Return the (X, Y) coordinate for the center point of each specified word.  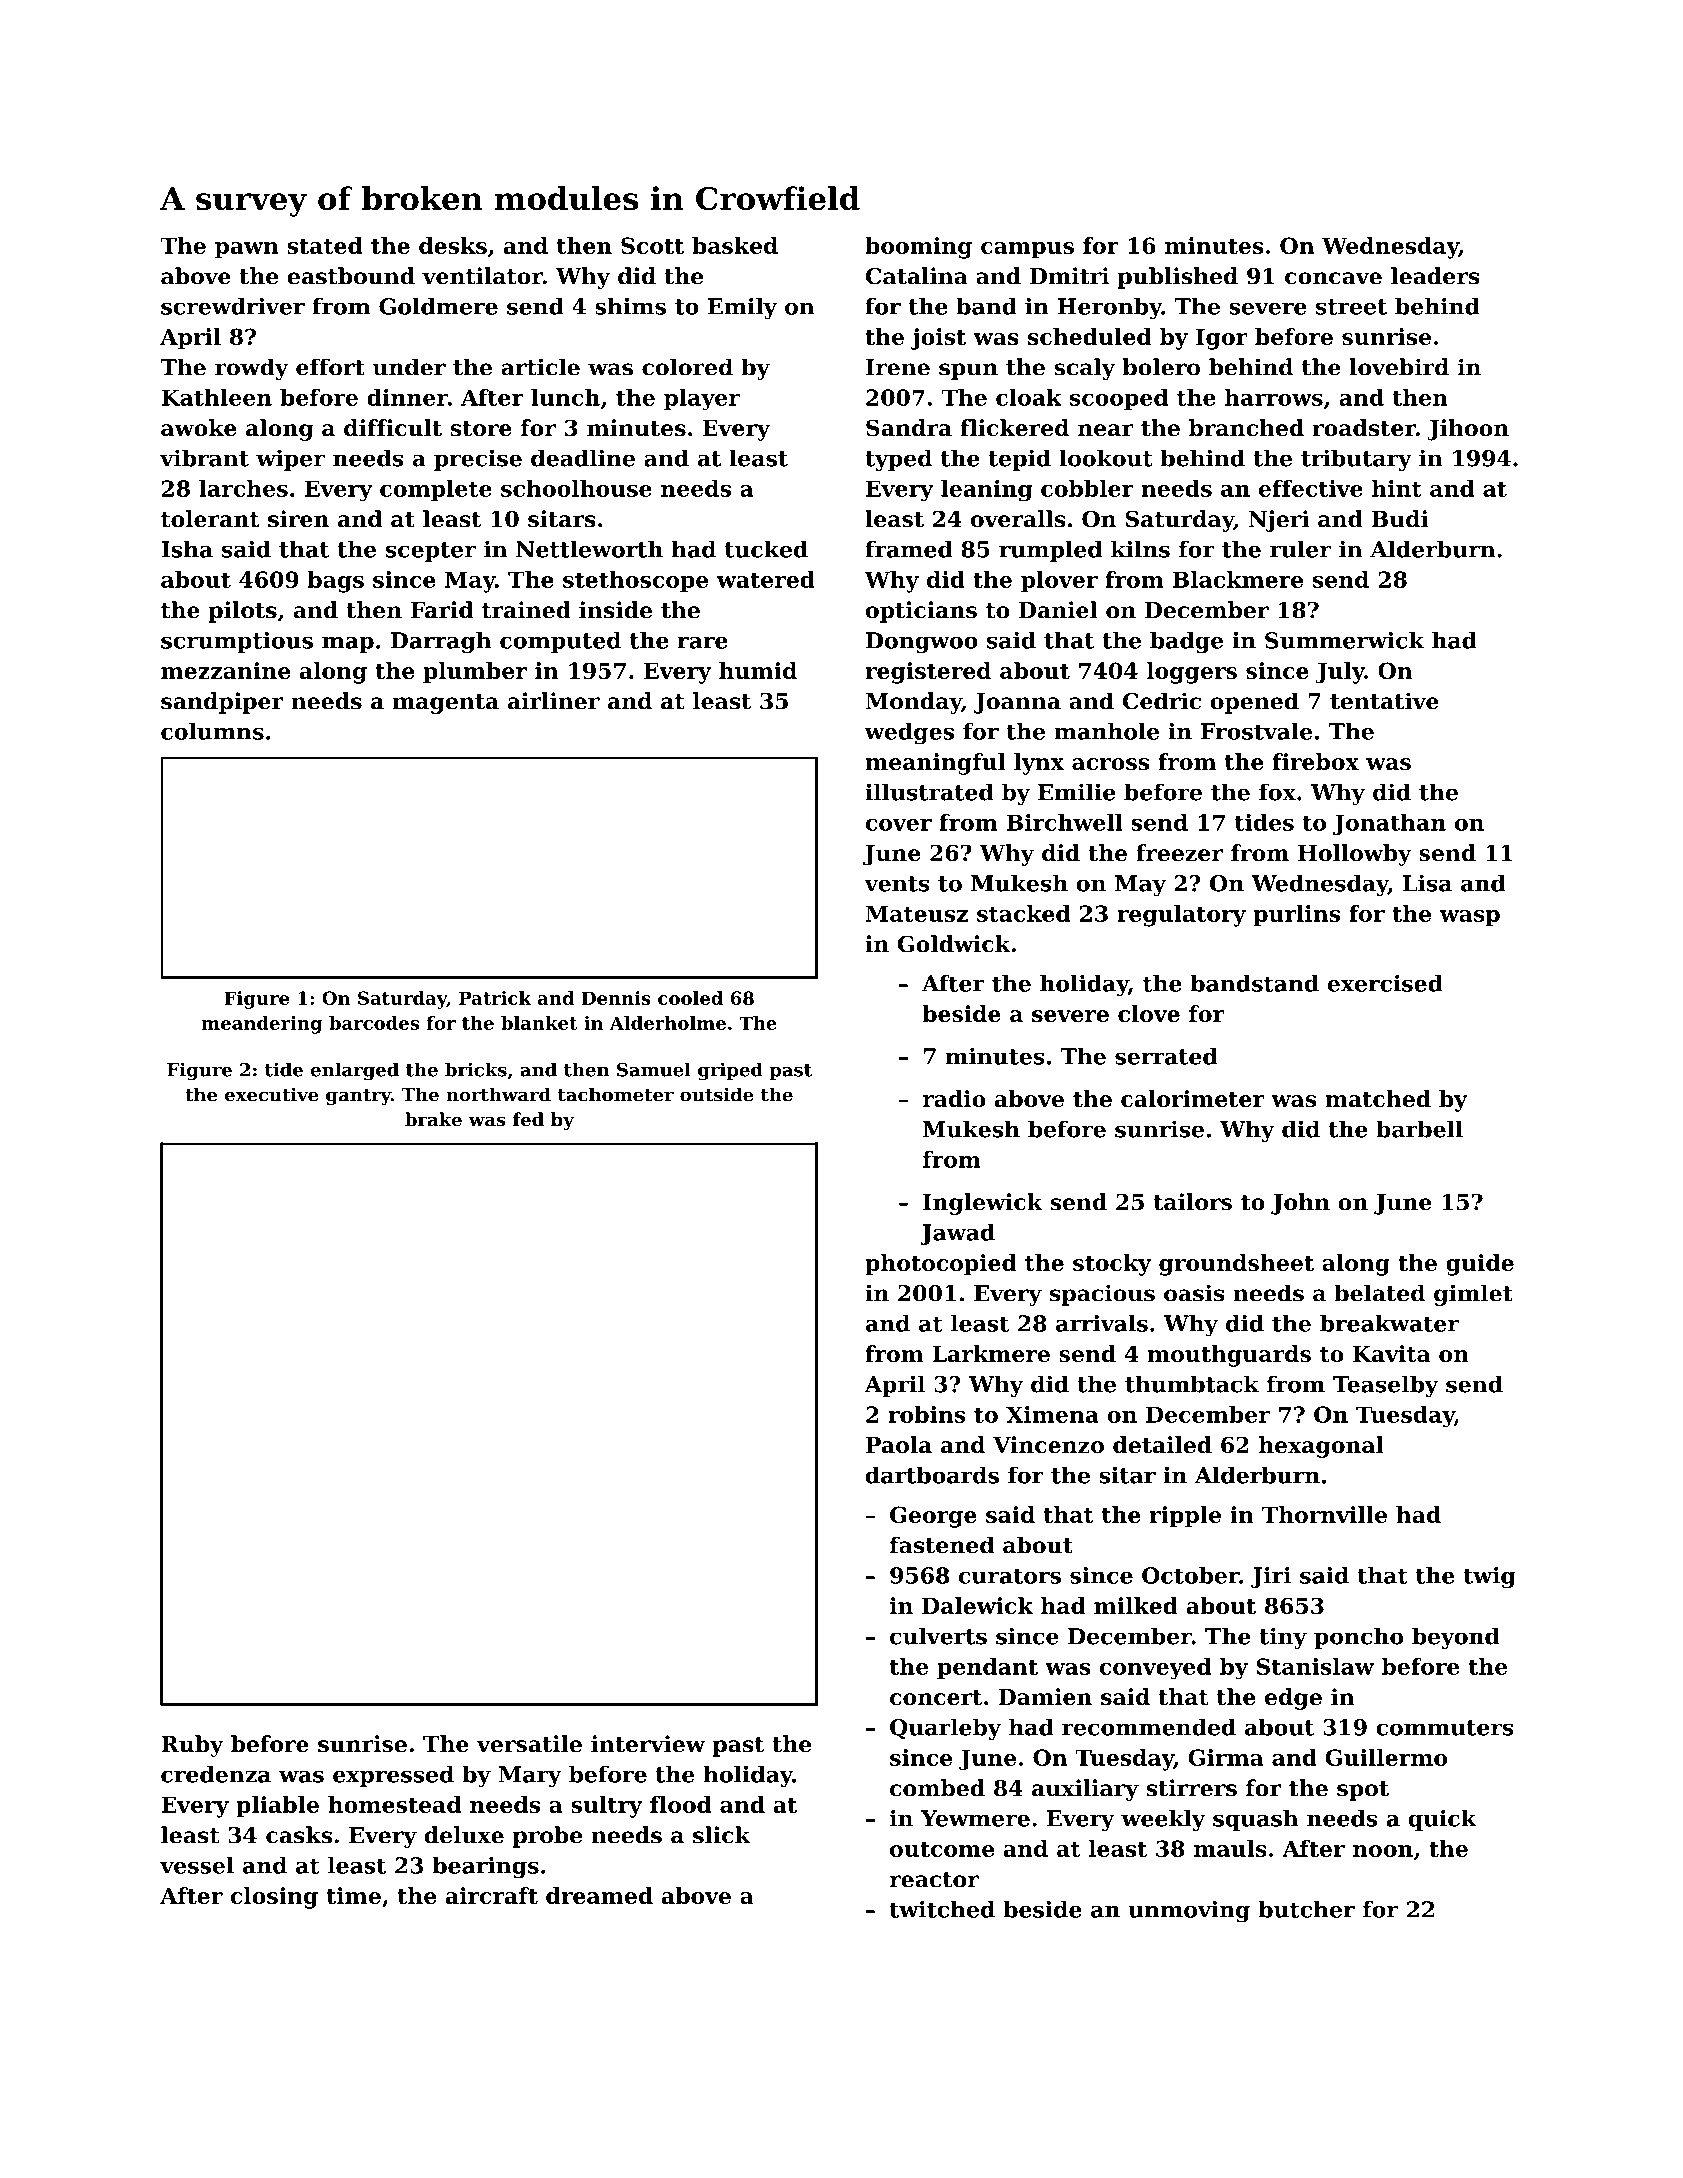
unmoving (1189, 1912)
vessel (197, 1865)
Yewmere (975, 1818)
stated (325, 245)
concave (1333, 278)
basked (735, 245)
